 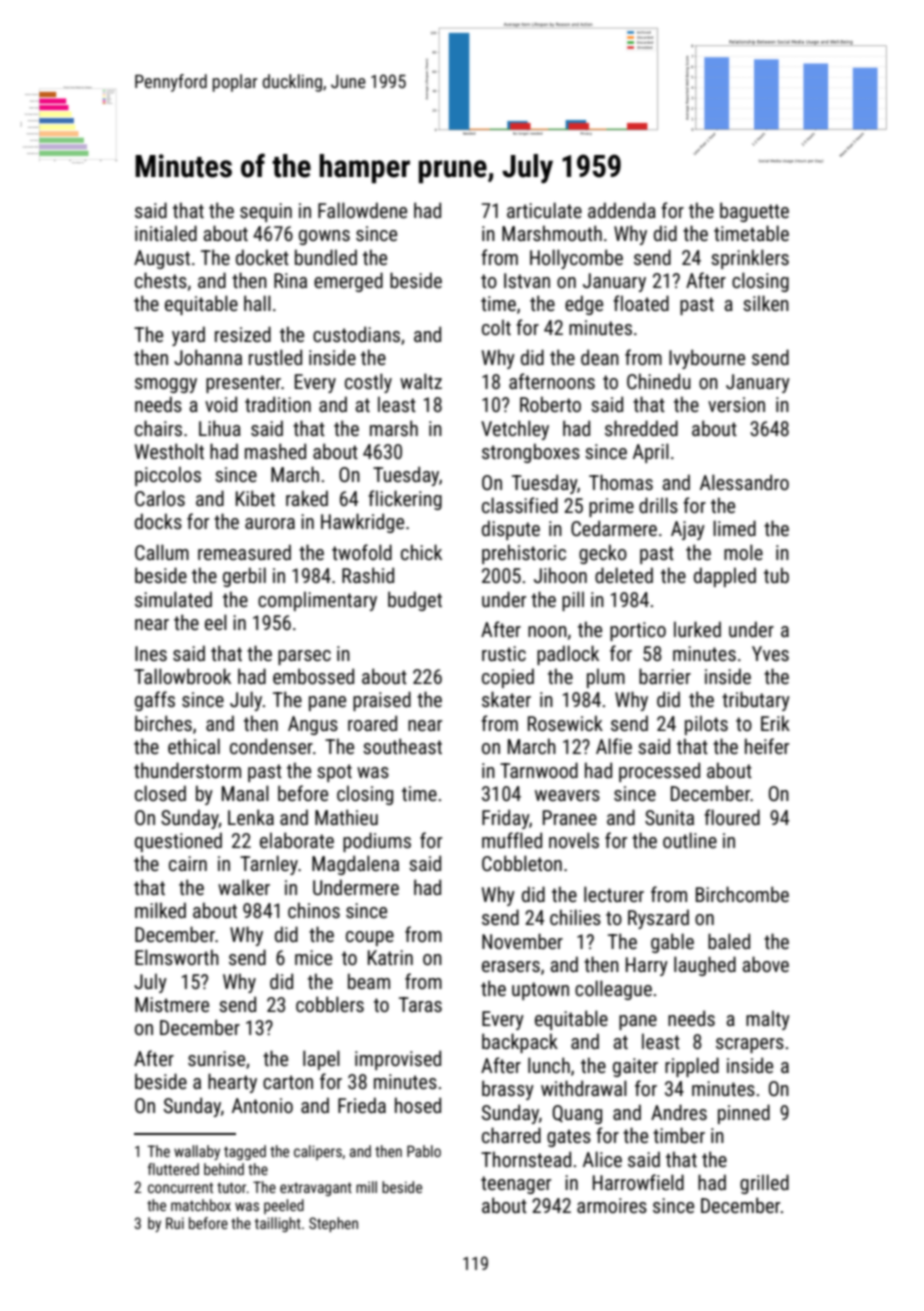 I want to click on Fallowdene, so click(x=362, y=210).
